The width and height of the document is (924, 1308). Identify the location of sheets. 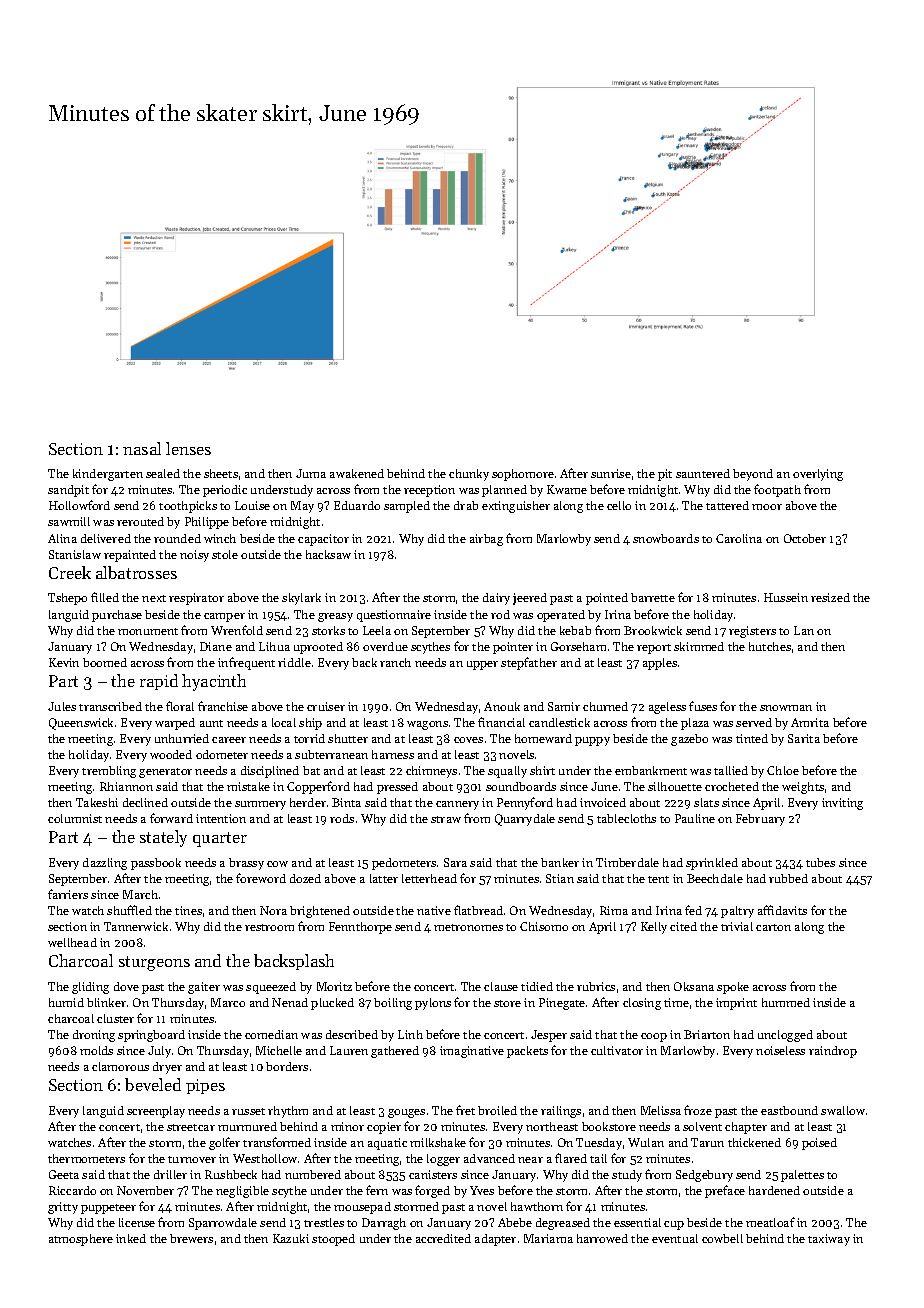
(221, 473).
